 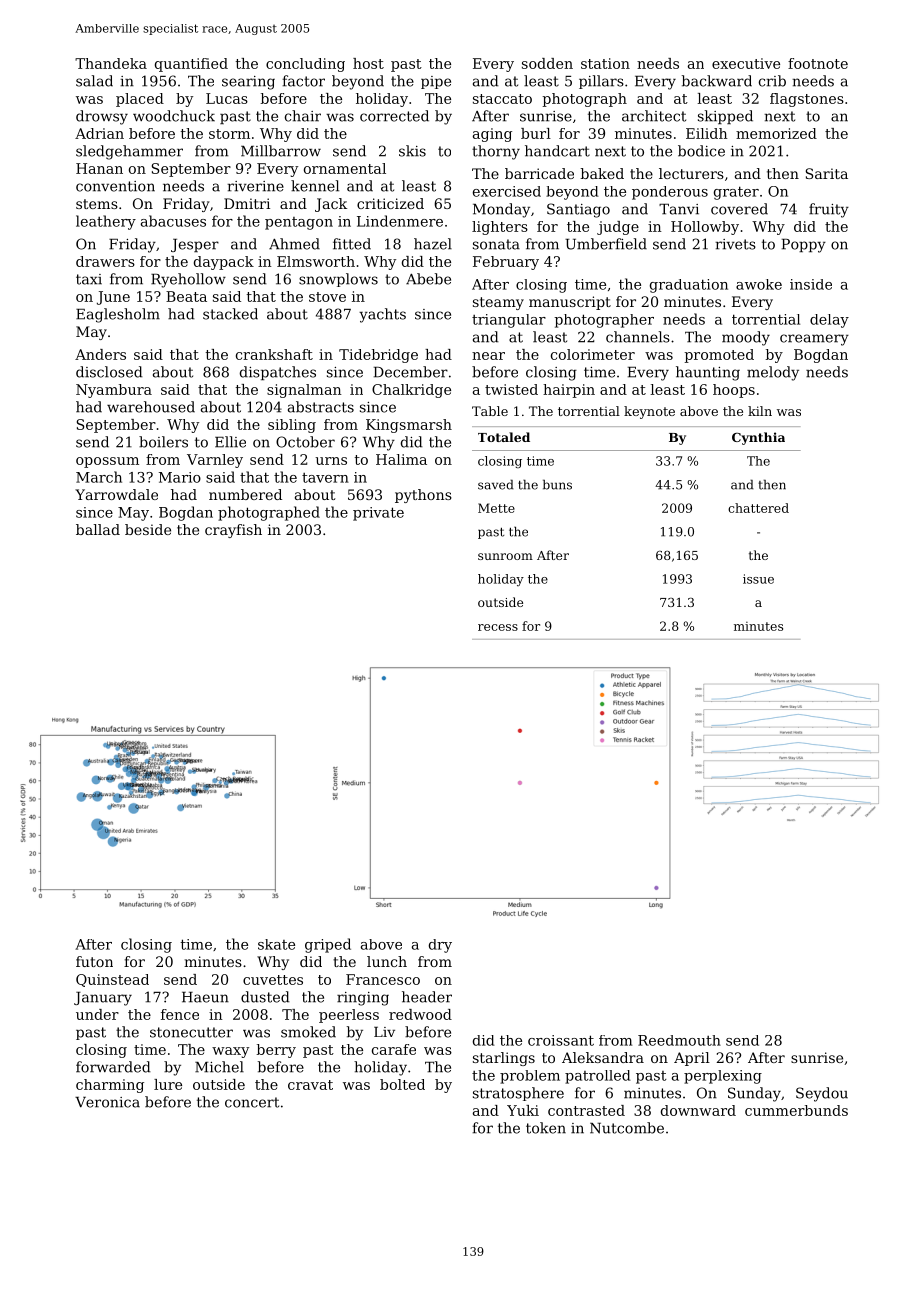 I want to click on near, so click(x=488, y=356).
